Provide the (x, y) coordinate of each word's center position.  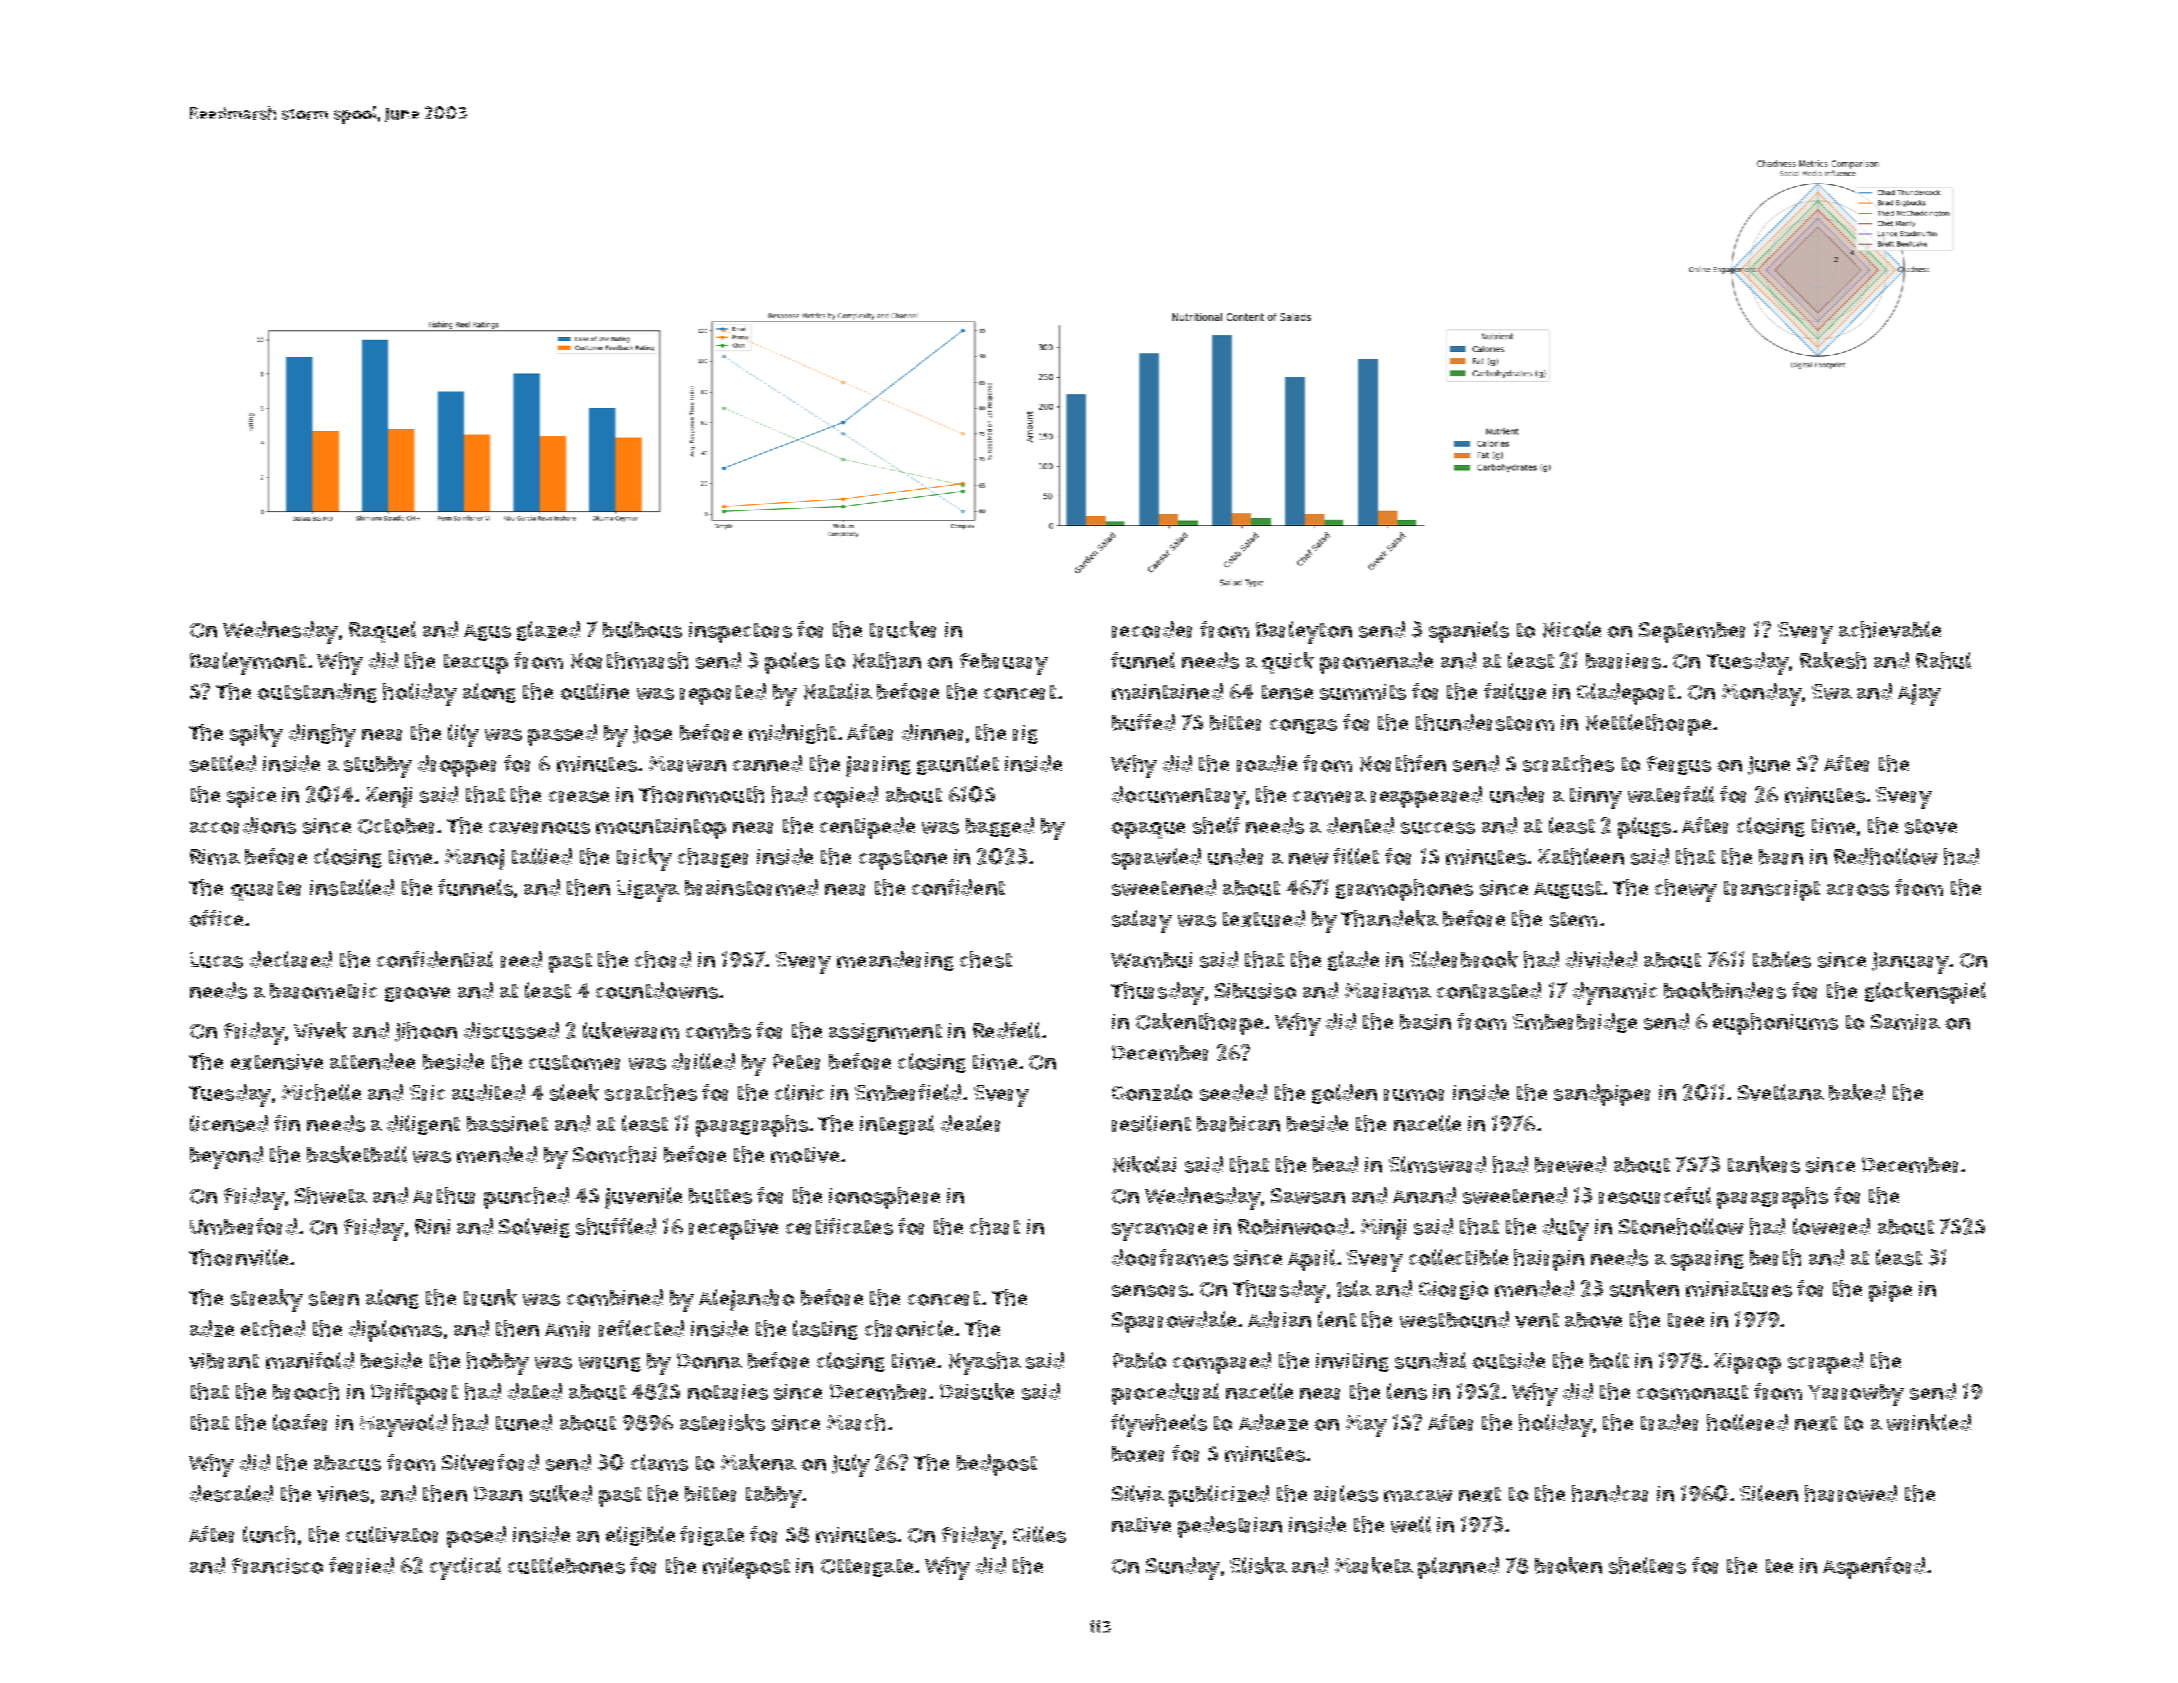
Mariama (1388, 991)
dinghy (322, 735)
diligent (423, 1125)
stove (1931, 826)
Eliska (1258, 1565)
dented (1360, 825)
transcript (1772, 890)
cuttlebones (566, 1565)
